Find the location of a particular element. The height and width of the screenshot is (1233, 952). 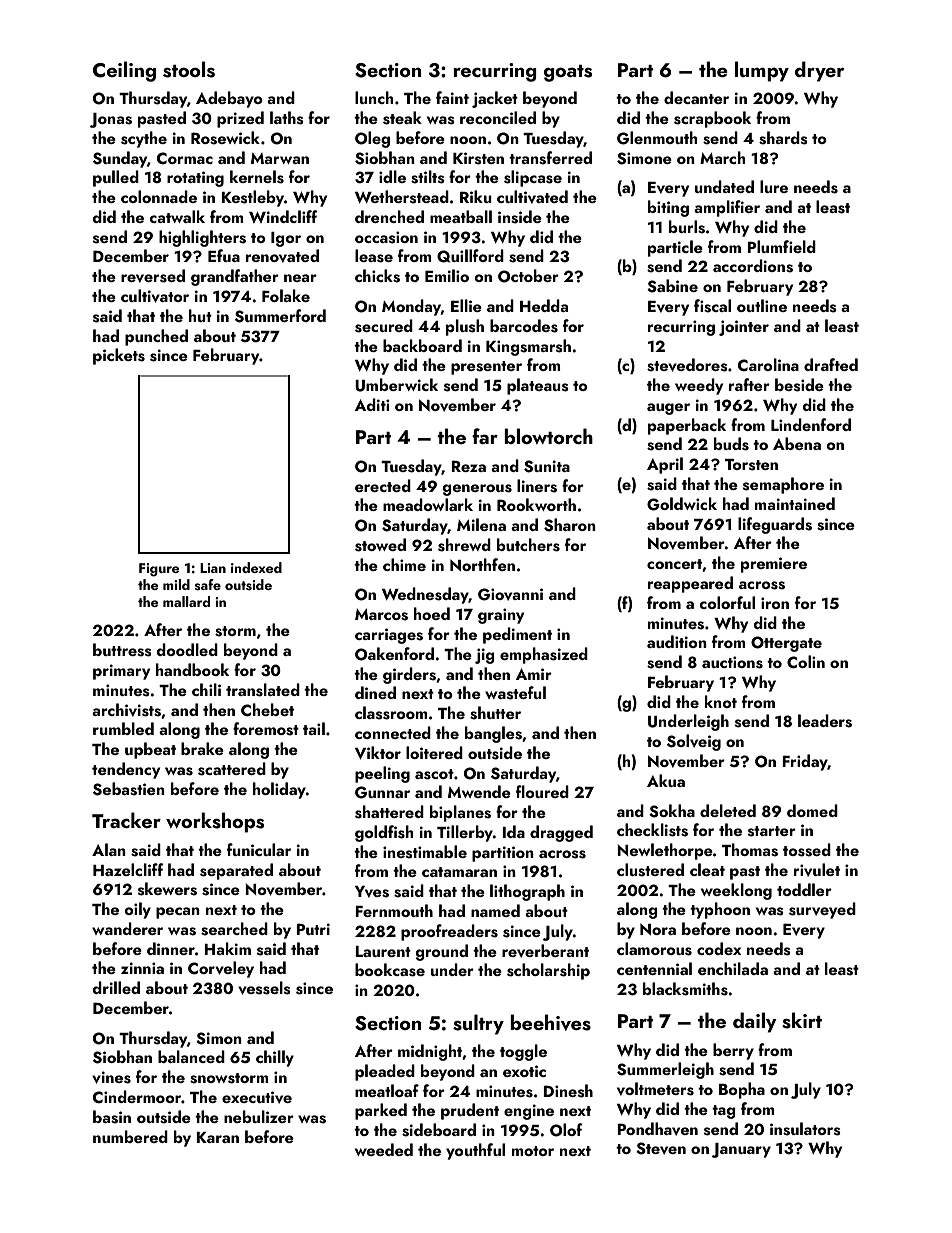

Aditi is located at coordinates (372, 404).
